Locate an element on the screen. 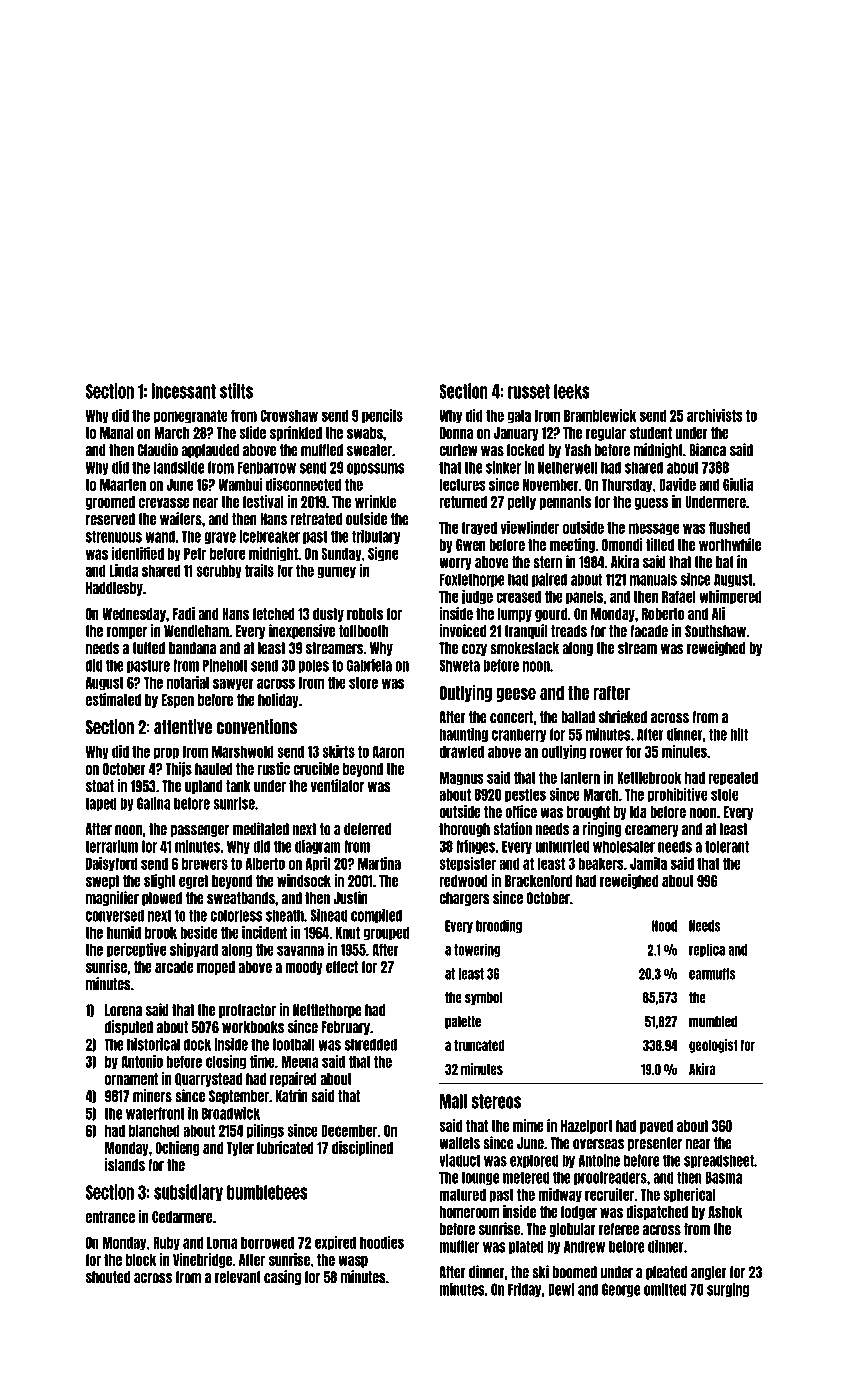  stilts is located at coordinates (236, 391).
